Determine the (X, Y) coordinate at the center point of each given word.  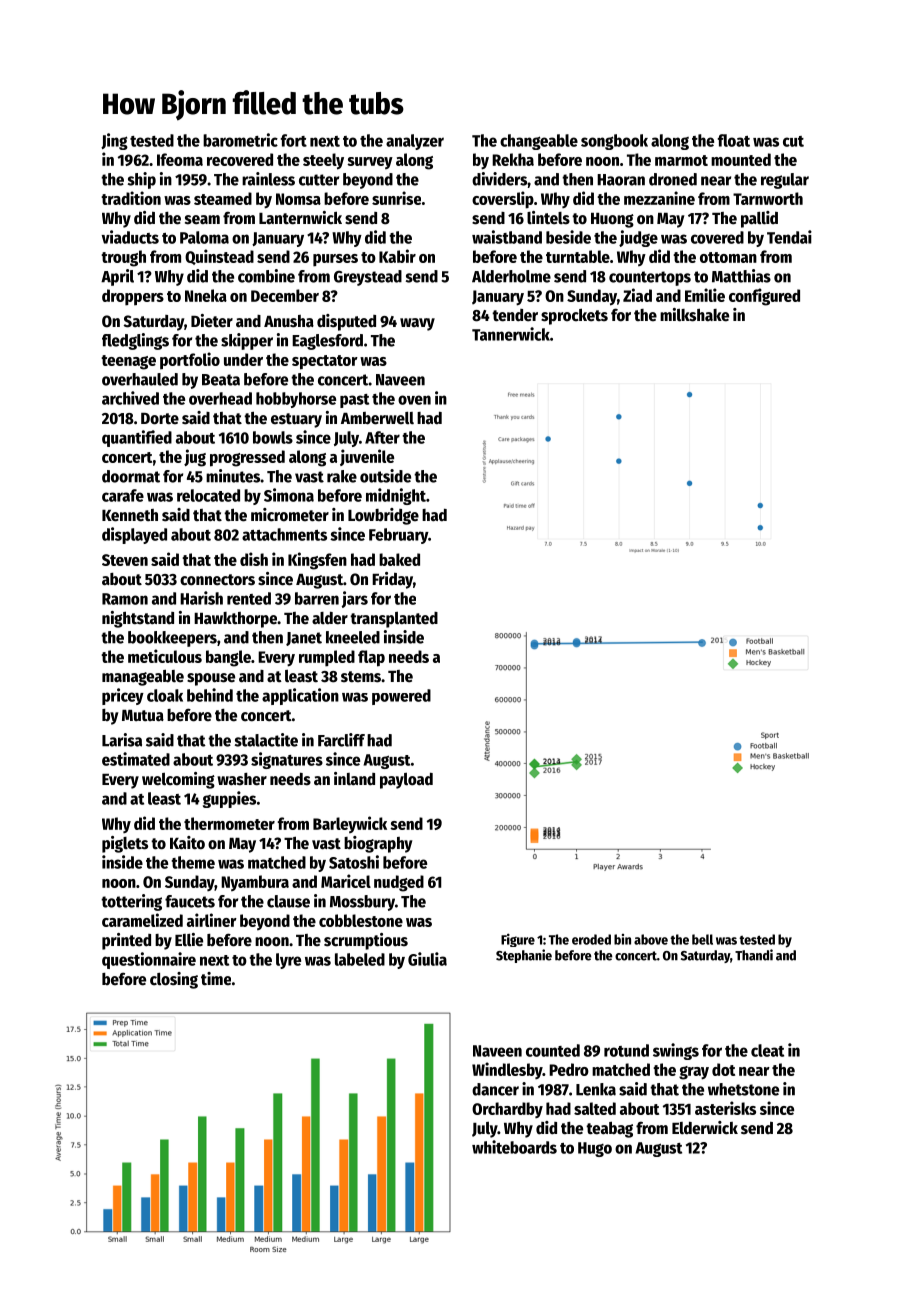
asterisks (725, 1108)
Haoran (621, 180)
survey (370, 163)
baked (399, 559)
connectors (217, 580)
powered (401, 697)
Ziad (637, 295)
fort (294, 140)
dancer (495, 1089)
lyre (288, 961)
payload (406, 781)
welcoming (178, 780)
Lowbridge (383, 516)
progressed (247, 458)
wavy (417, 324)
